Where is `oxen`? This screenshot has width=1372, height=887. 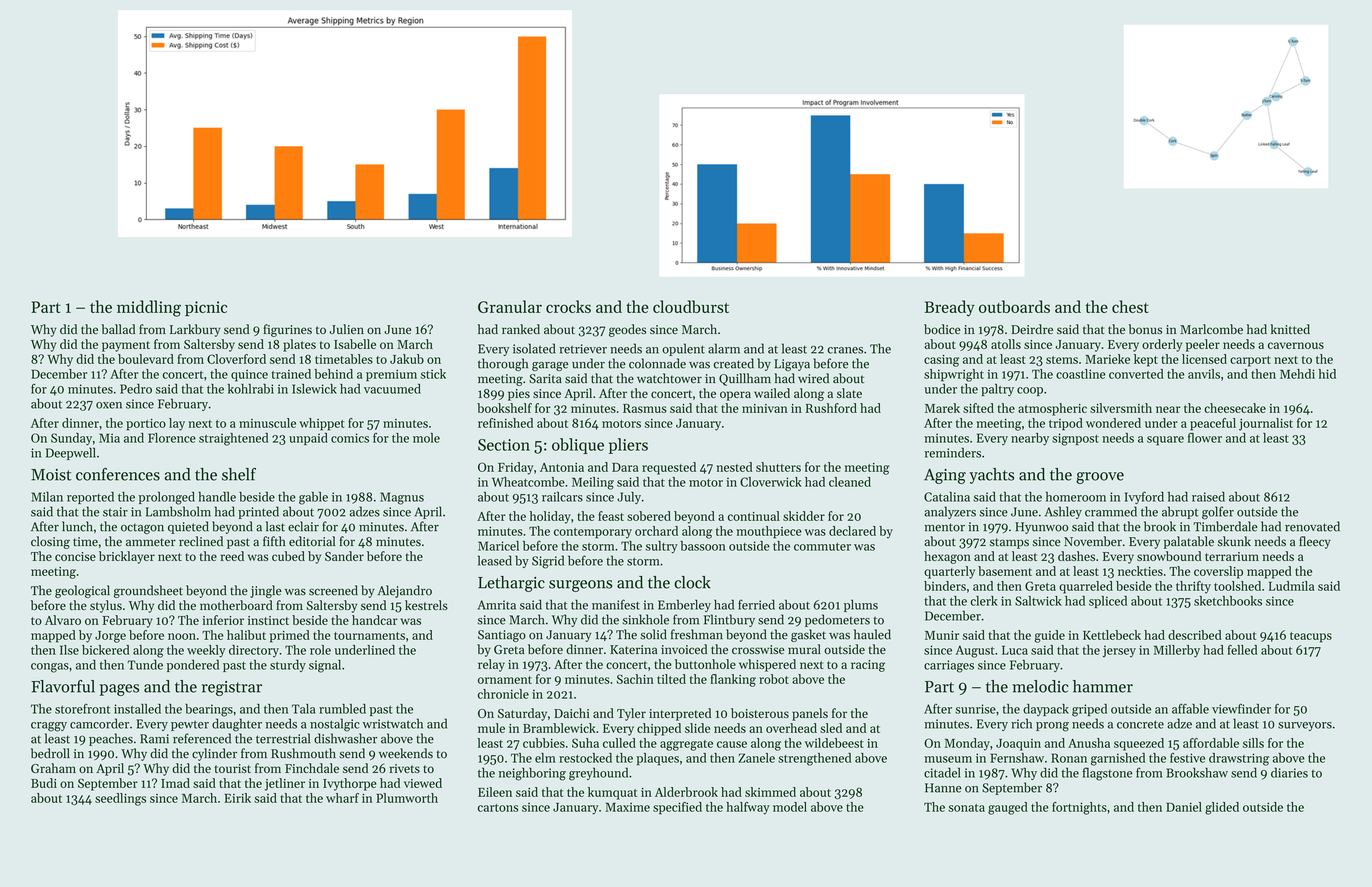
oxen is located at coordinates (109, 405).
